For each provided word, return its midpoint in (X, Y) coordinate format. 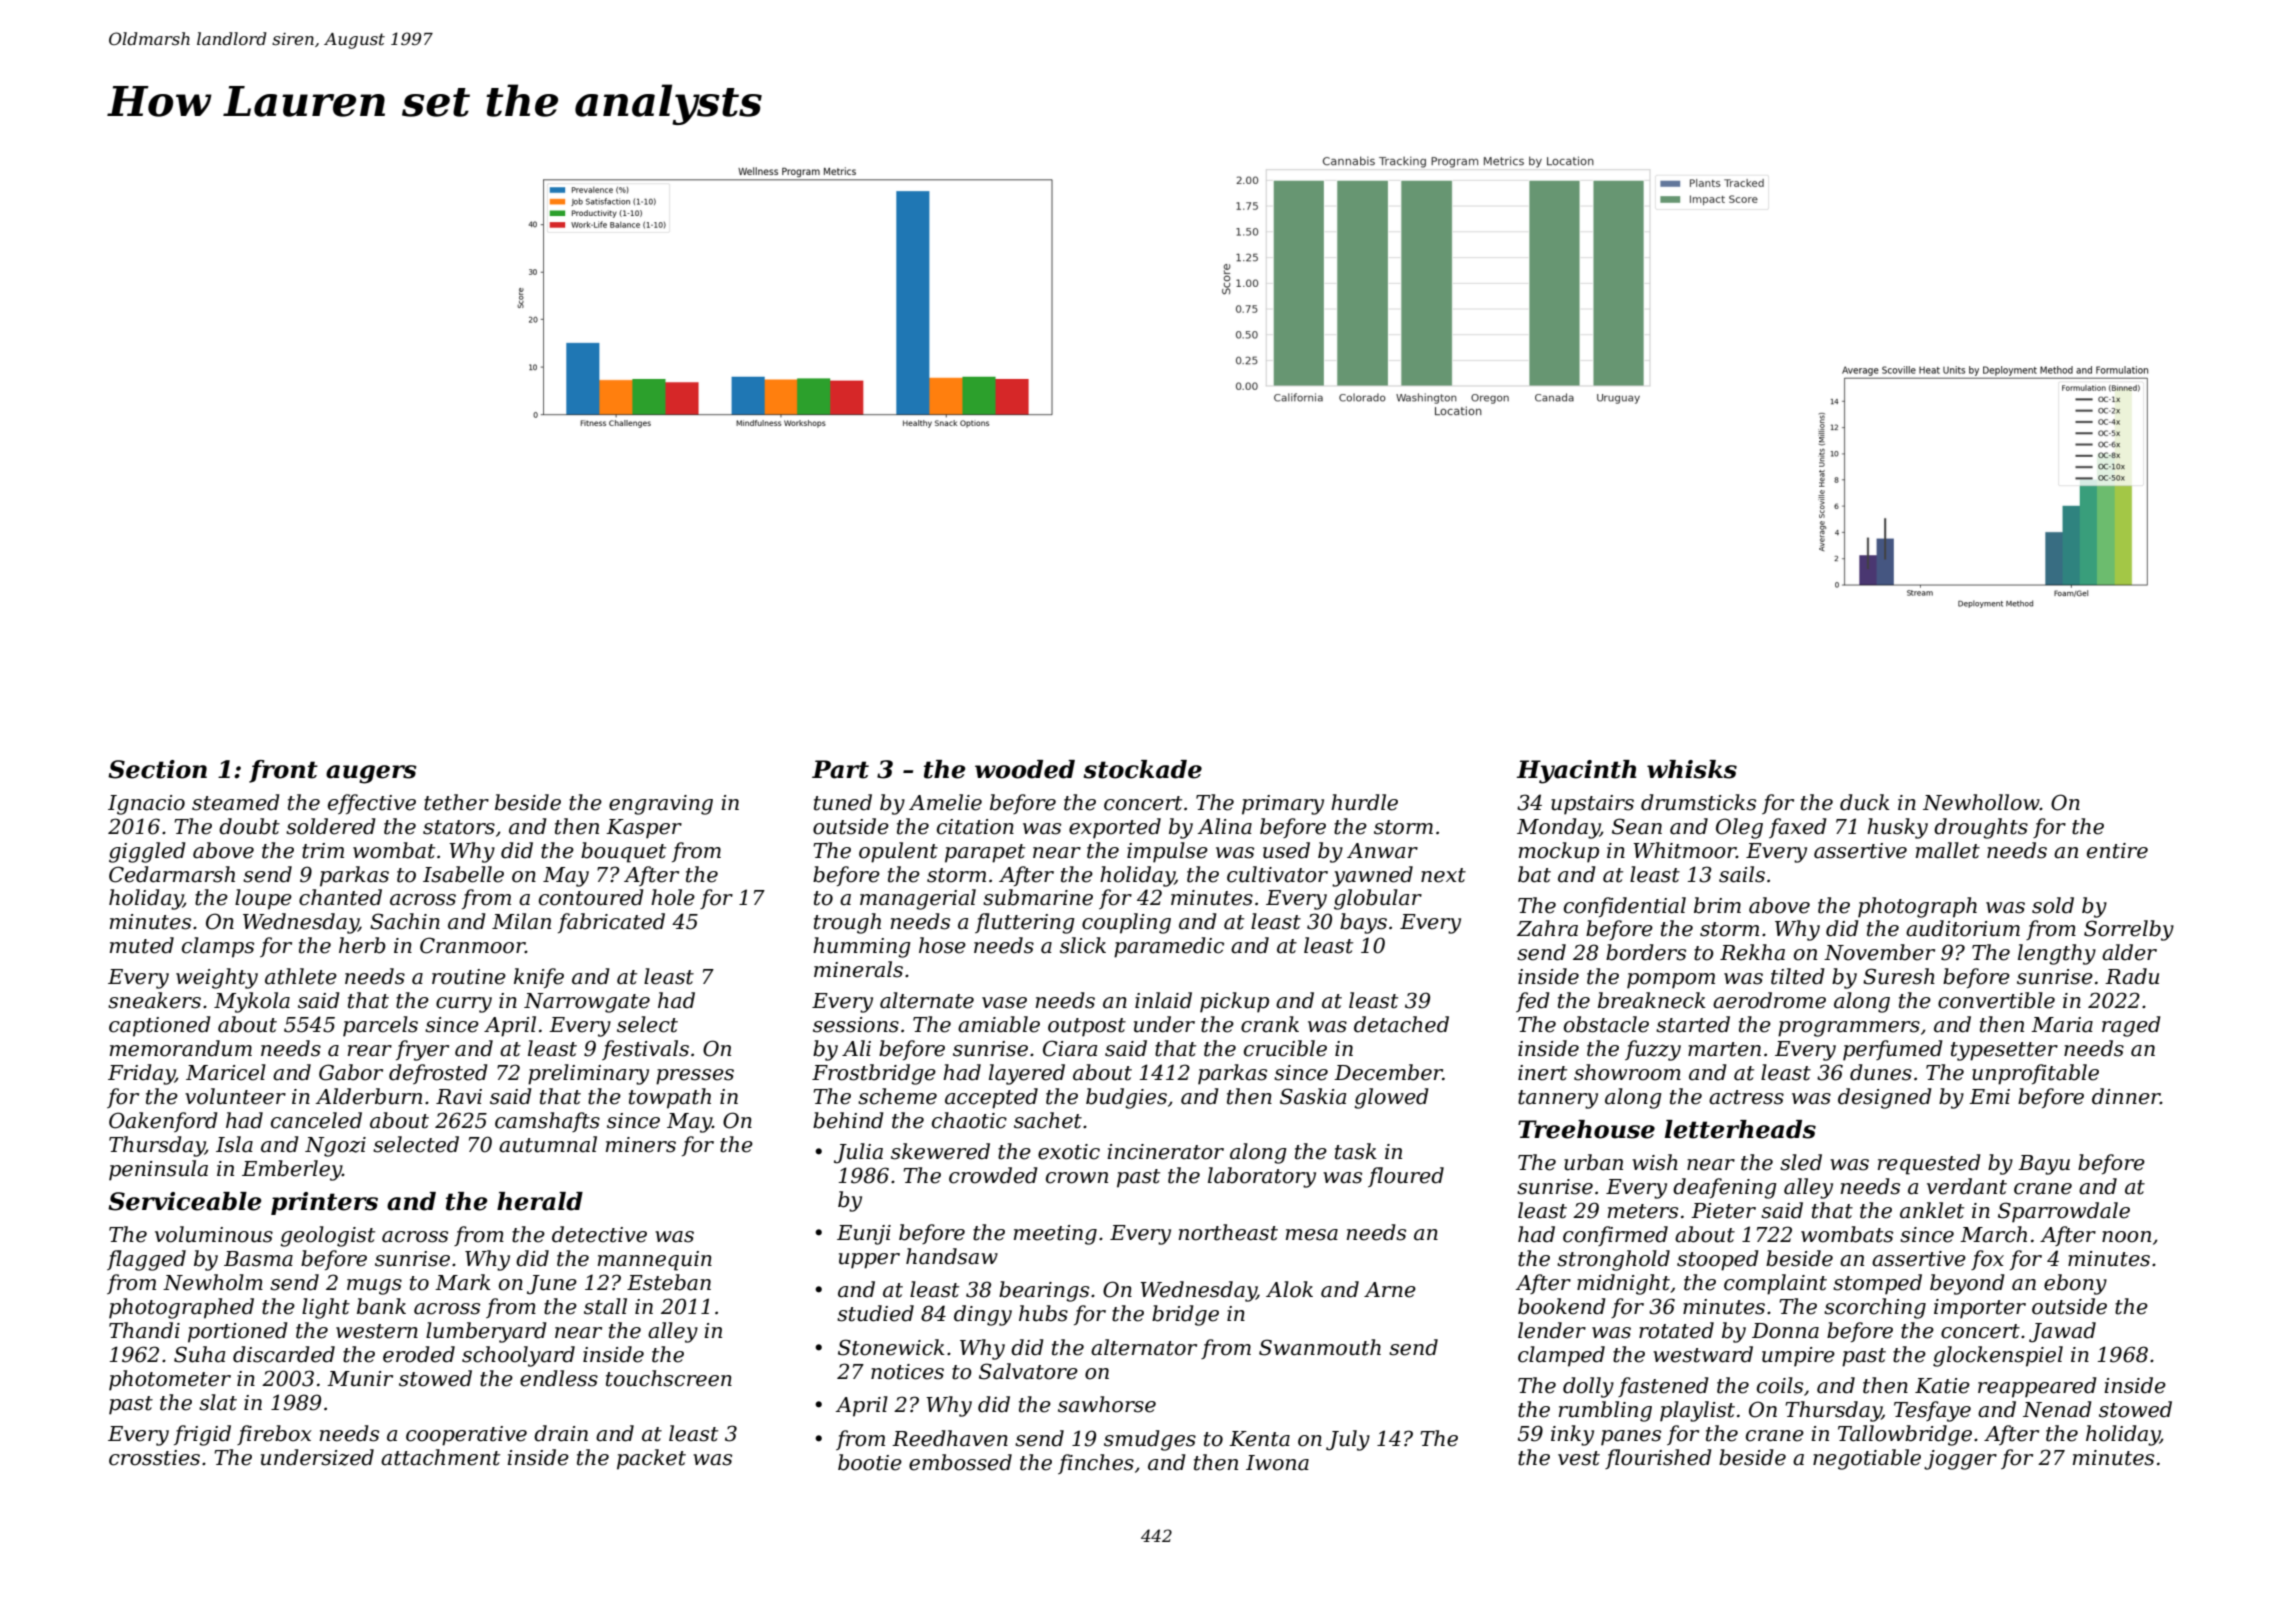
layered (1027, 1074)
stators (459, 827)
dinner (2126, 1096)
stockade (1142, 769)
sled (1801, 1162)
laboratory (1262, 1177)
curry (464, 1005)
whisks (1692, 769)
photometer (170, 1380)
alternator (1144, 1347)
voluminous (214, 1234)
